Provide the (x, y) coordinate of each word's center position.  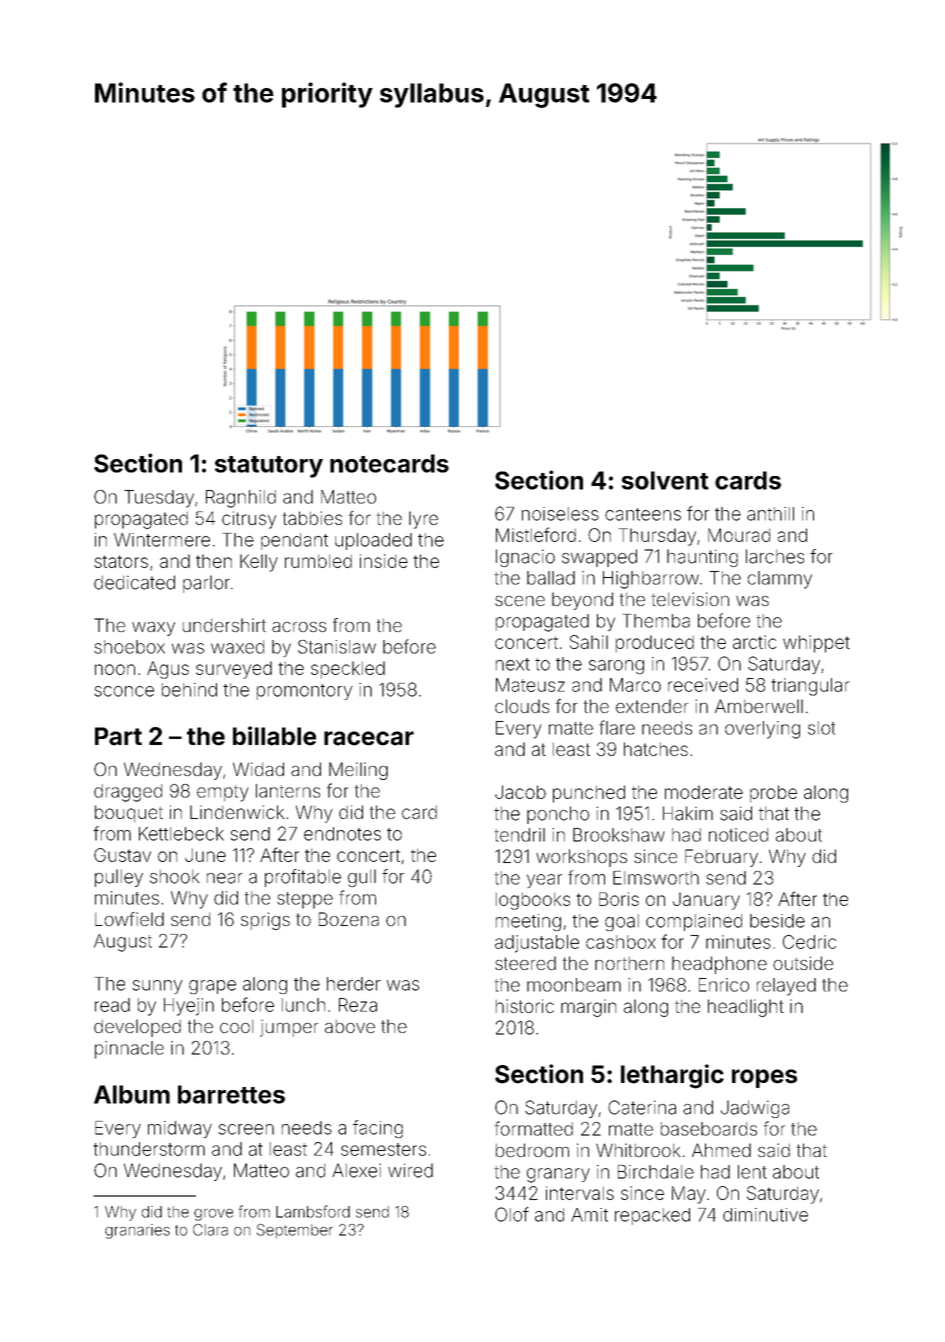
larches (775, 556)
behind (189, 690)
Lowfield (129, 919)
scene (520, 601)
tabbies (312, 518)
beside (777, 921)
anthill (770, 514)
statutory (269, 467)
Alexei (356, 1170)
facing (378, 1129)
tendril (520, 835)
